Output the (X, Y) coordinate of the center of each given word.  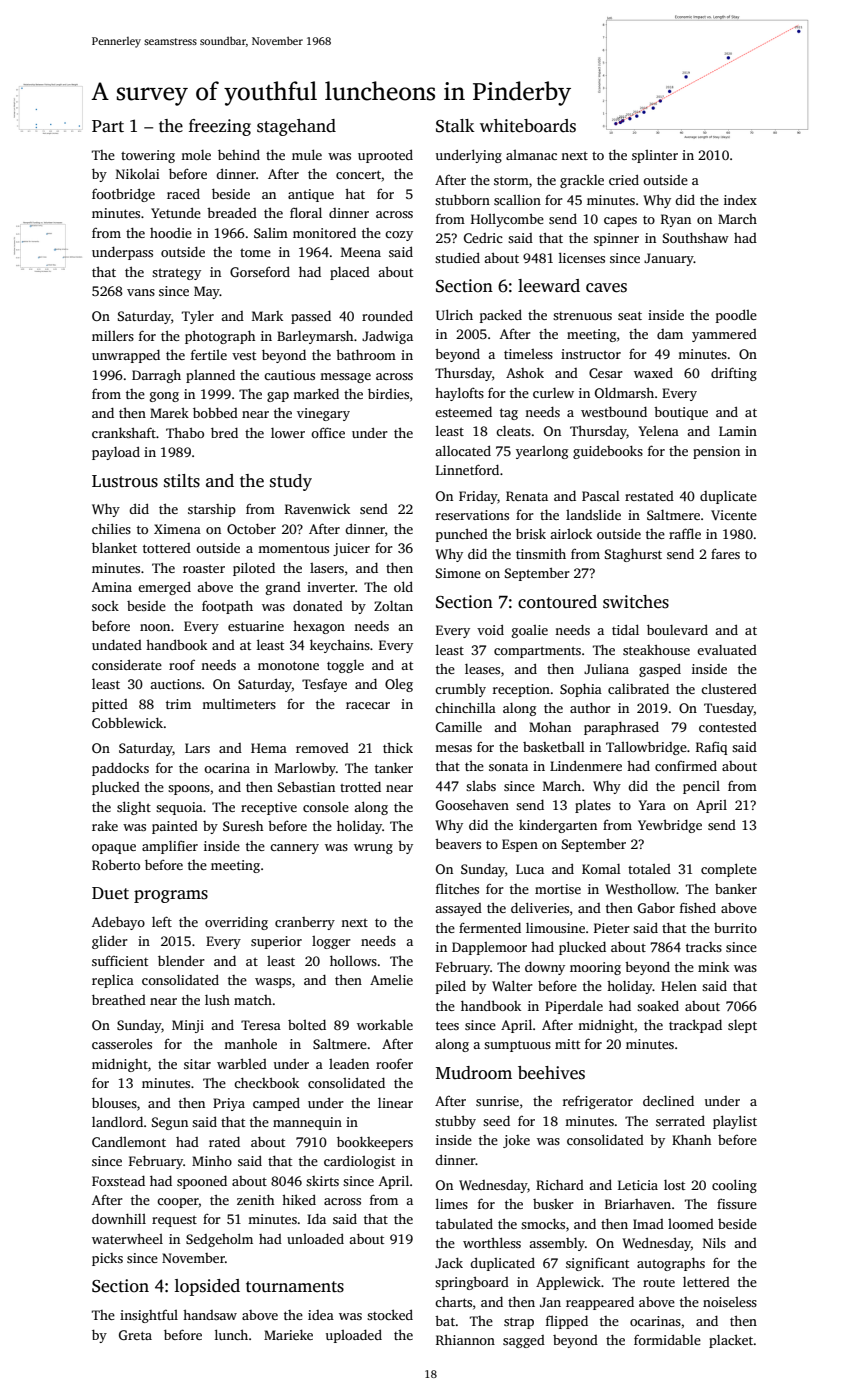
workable (385, 1024)
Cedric (483, 238)
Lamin (738, 431)
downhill (119, 1219)
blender (181, 960)
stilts (182, 481)
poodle (736, 316)
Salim (271, 233)
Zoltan (393, 606)
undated (117, 645)
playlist (735, 1122)
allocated (463, 450)
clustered (729, 689)
